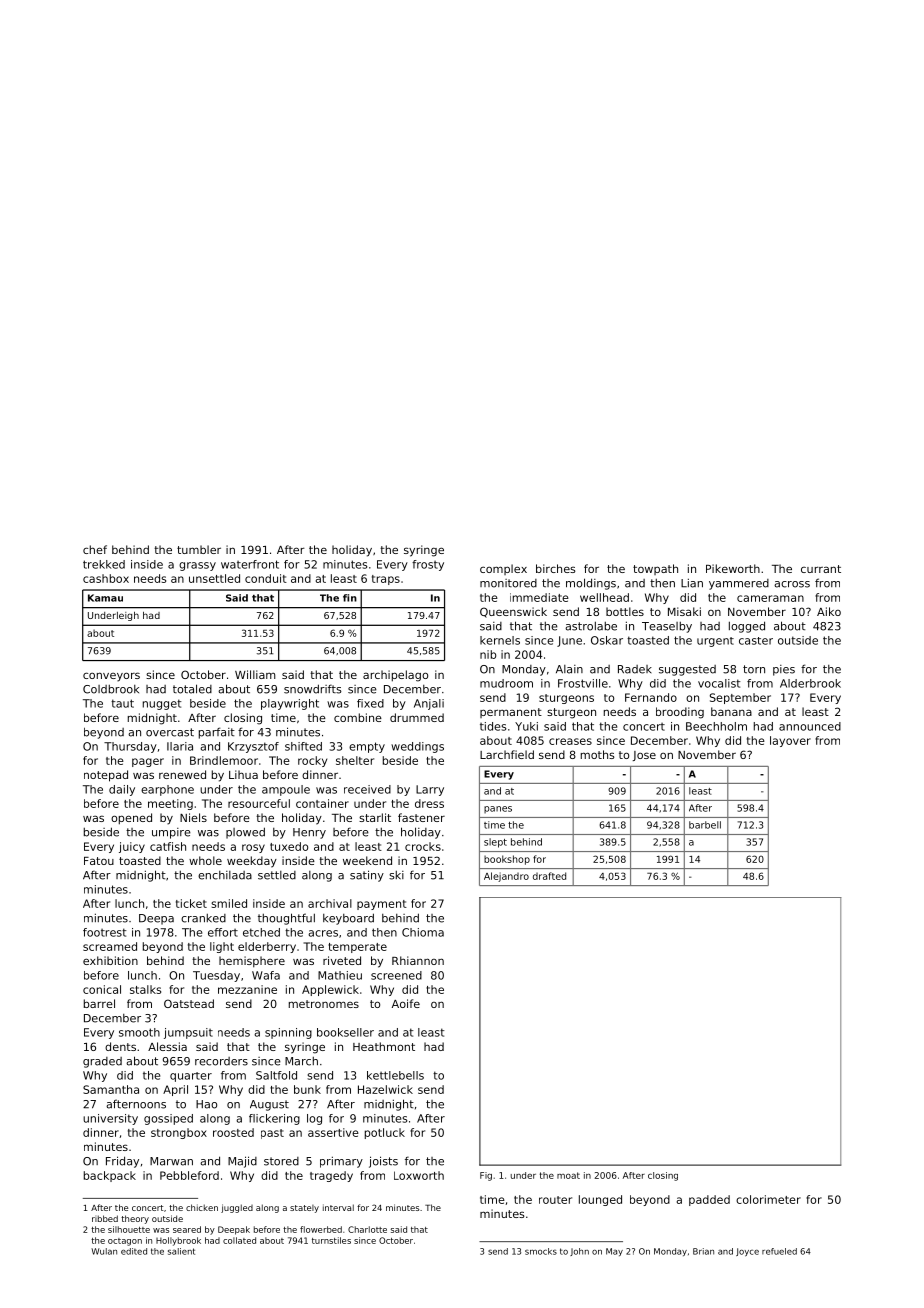 The image size is (924, 1308). I want to click on Chioma, so click(423, 932).
